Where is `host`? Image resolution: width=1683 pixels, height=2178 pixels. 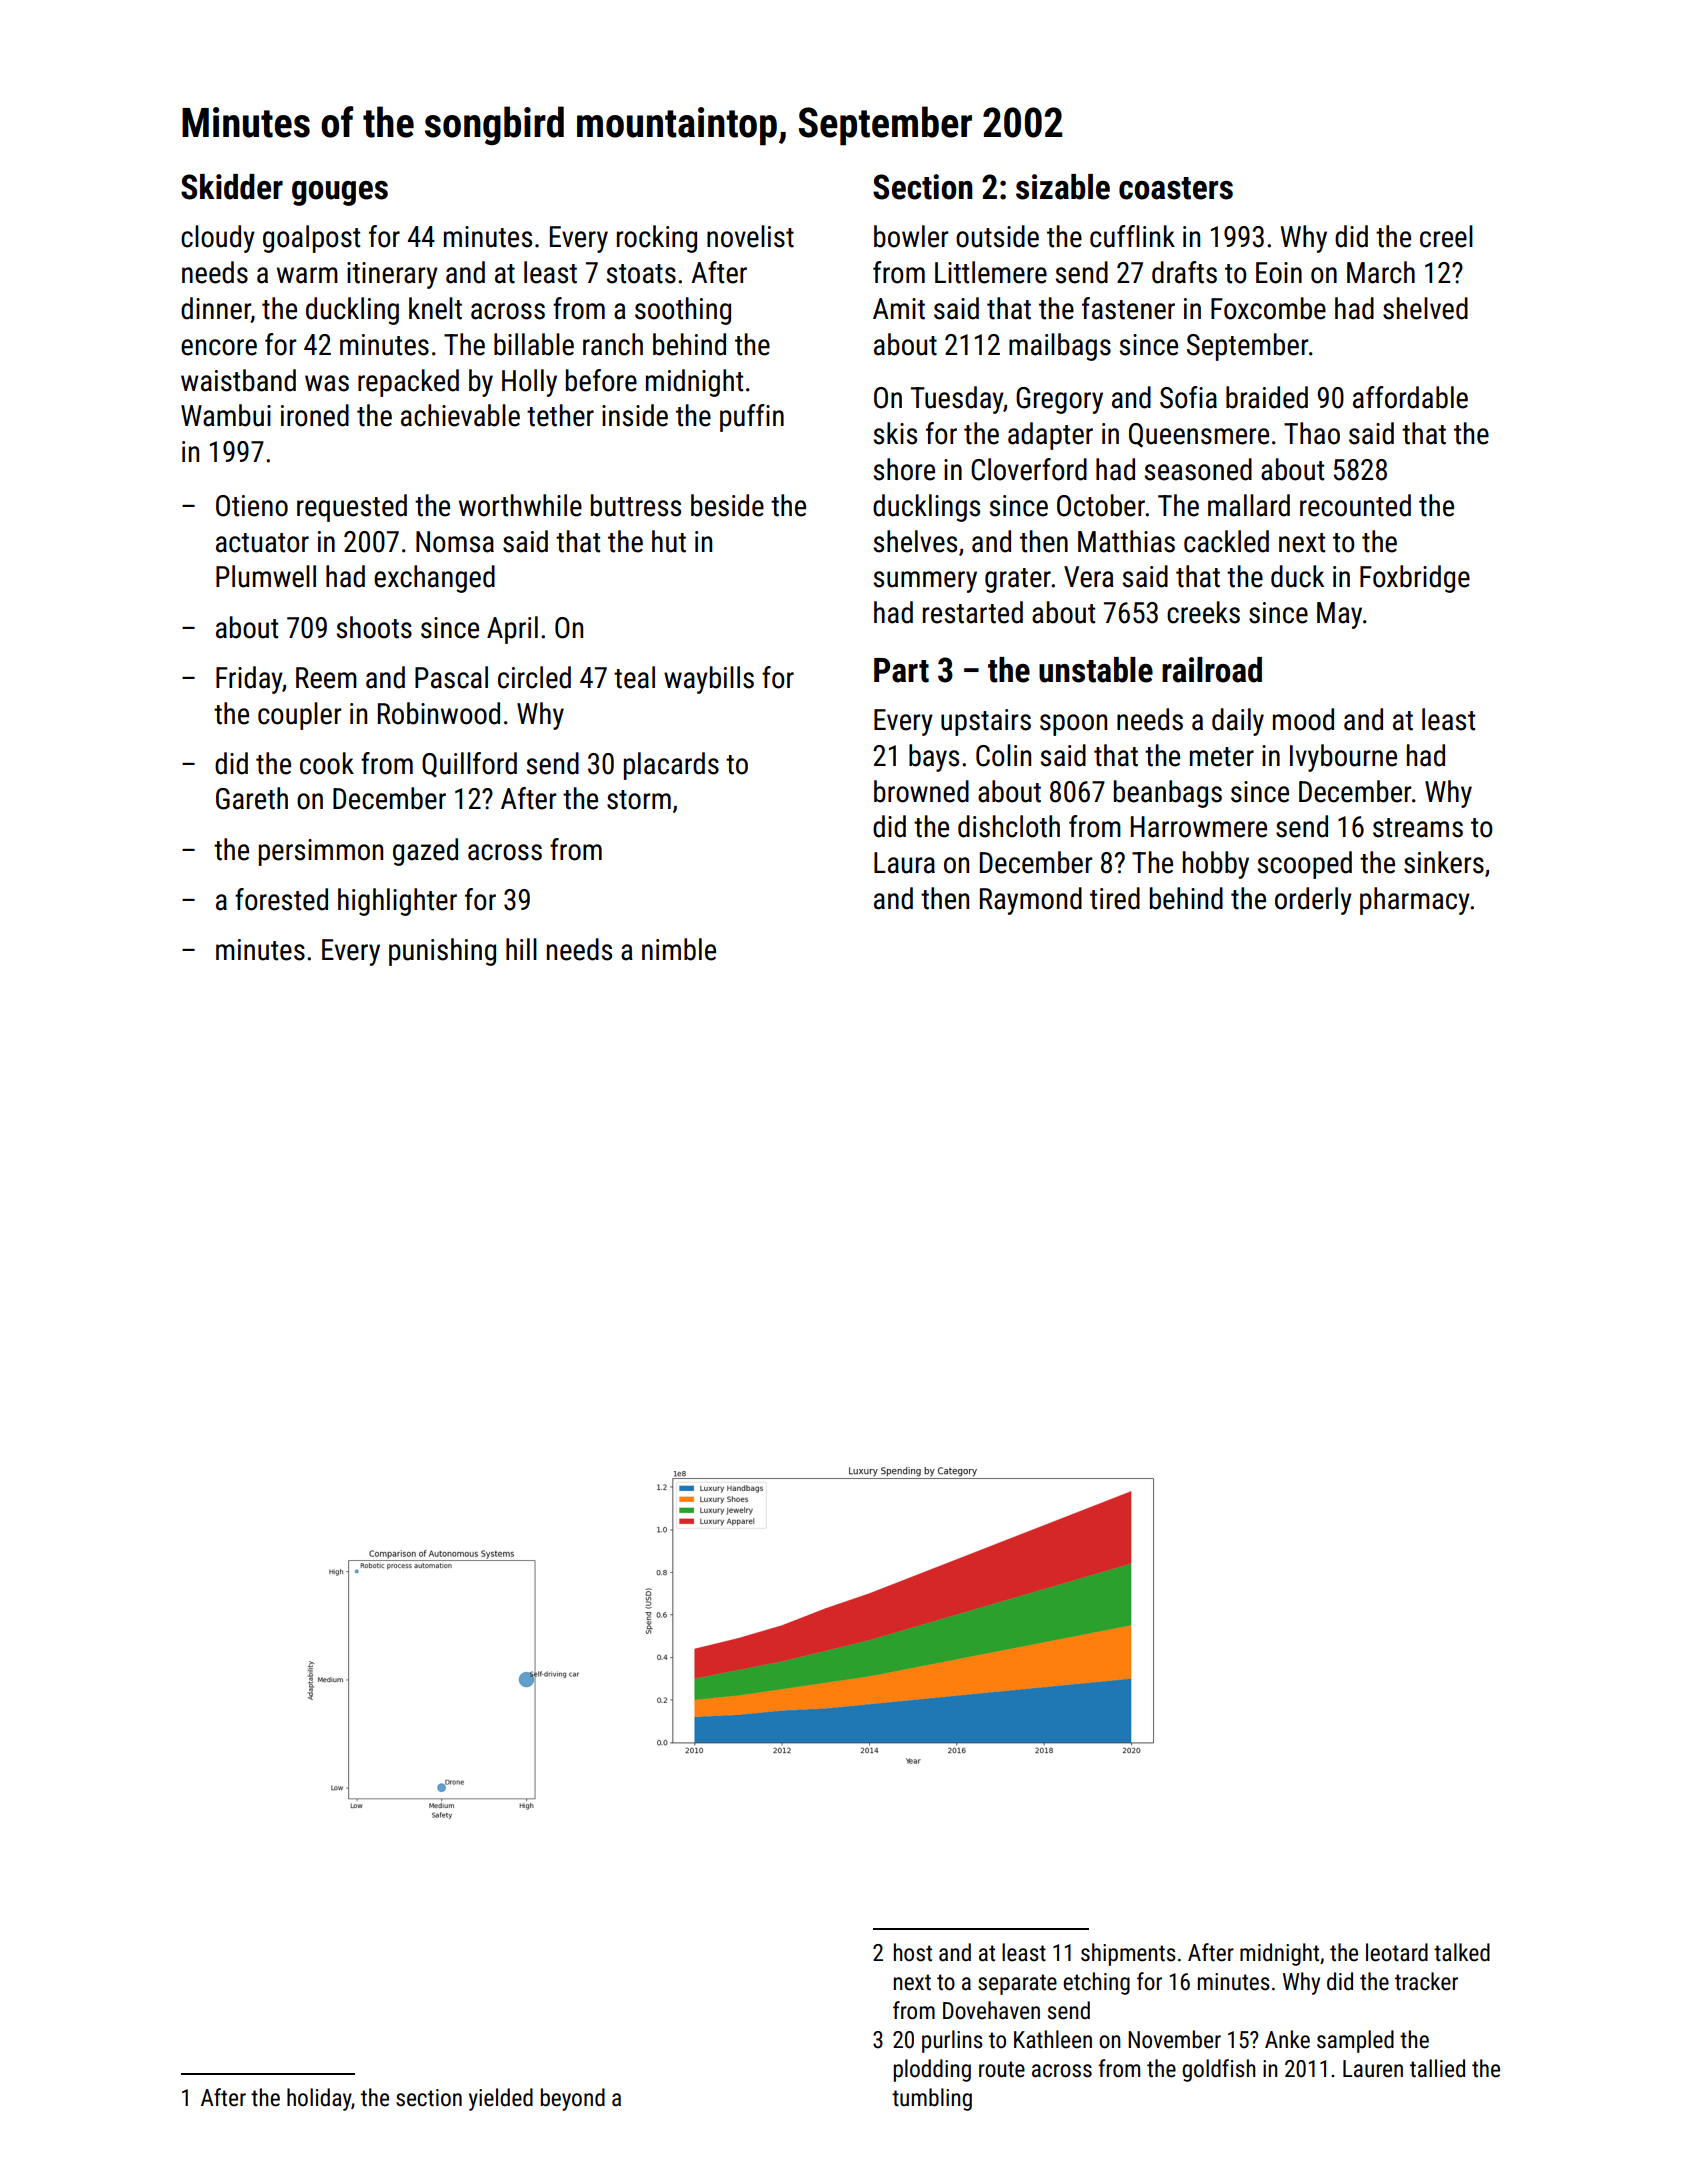 host is located at coordinates (913, 1952).
